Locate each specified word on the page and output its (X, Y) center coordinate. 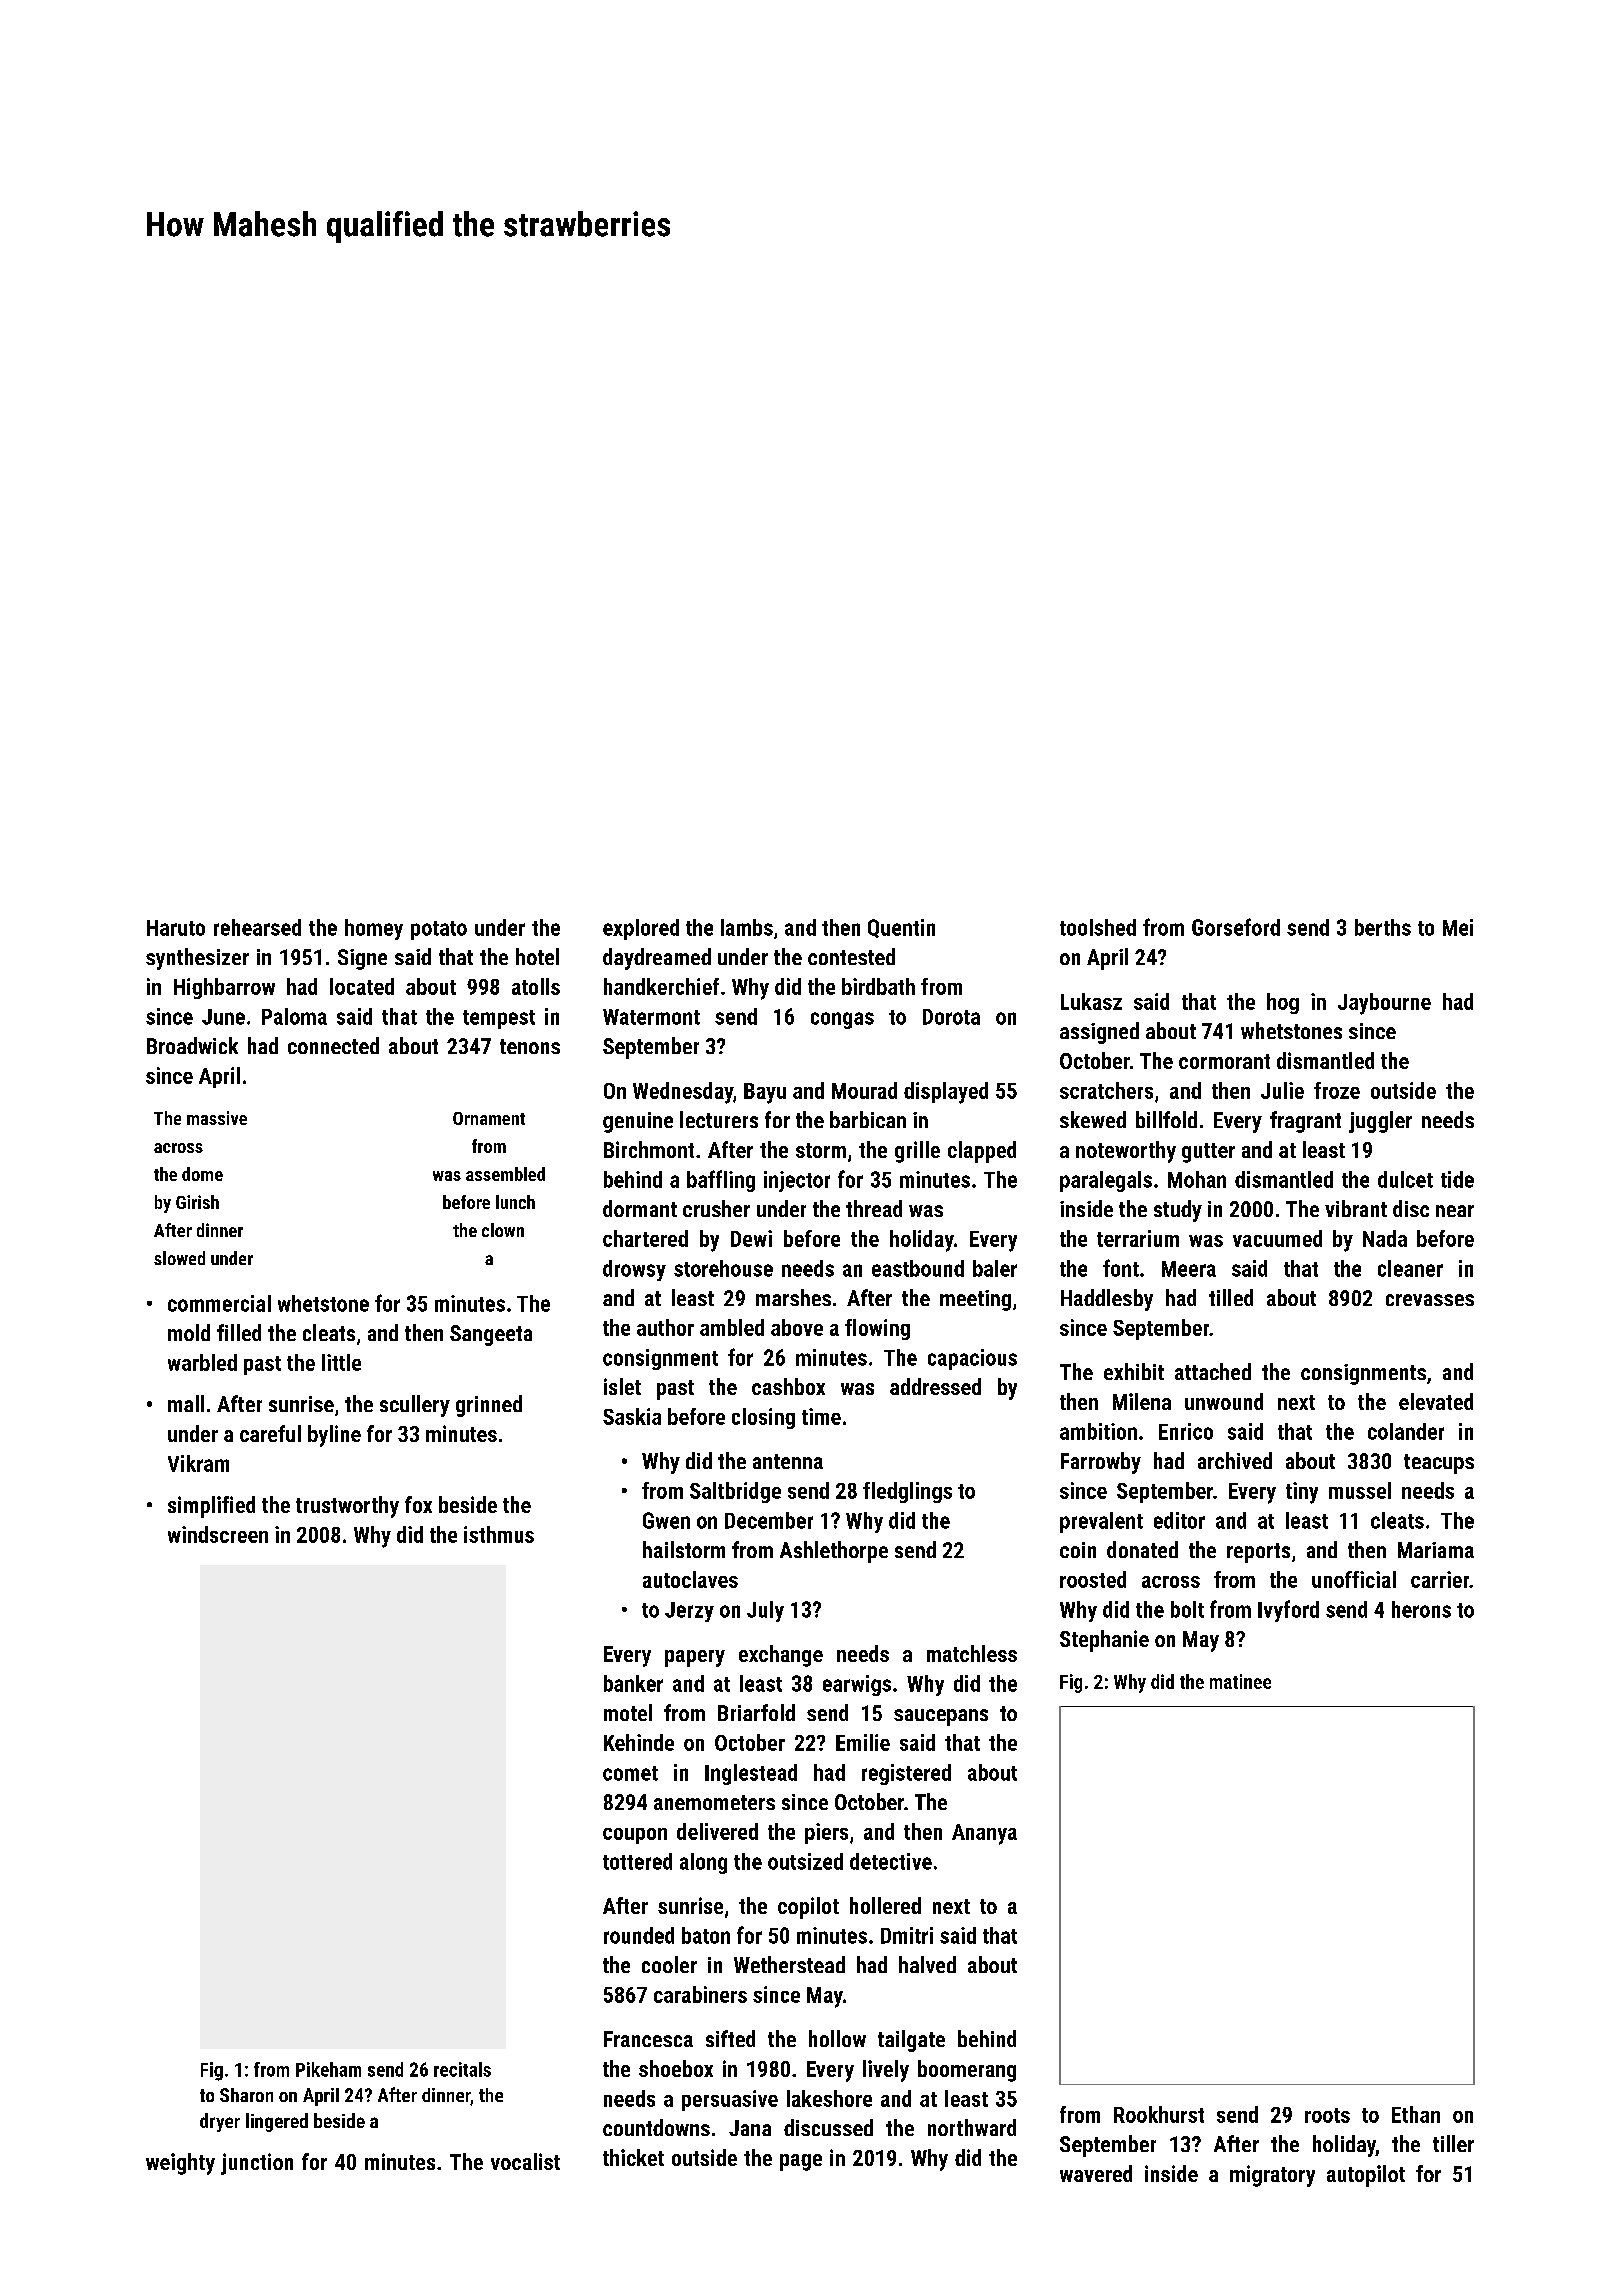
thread (874, 1208)
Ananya (984, 1834)
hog (1283, 1003)
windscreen (218, 1534)
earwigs (857, 1685)
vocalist (525, 2161)
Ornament (489, 1118)
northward (972, 2127)
